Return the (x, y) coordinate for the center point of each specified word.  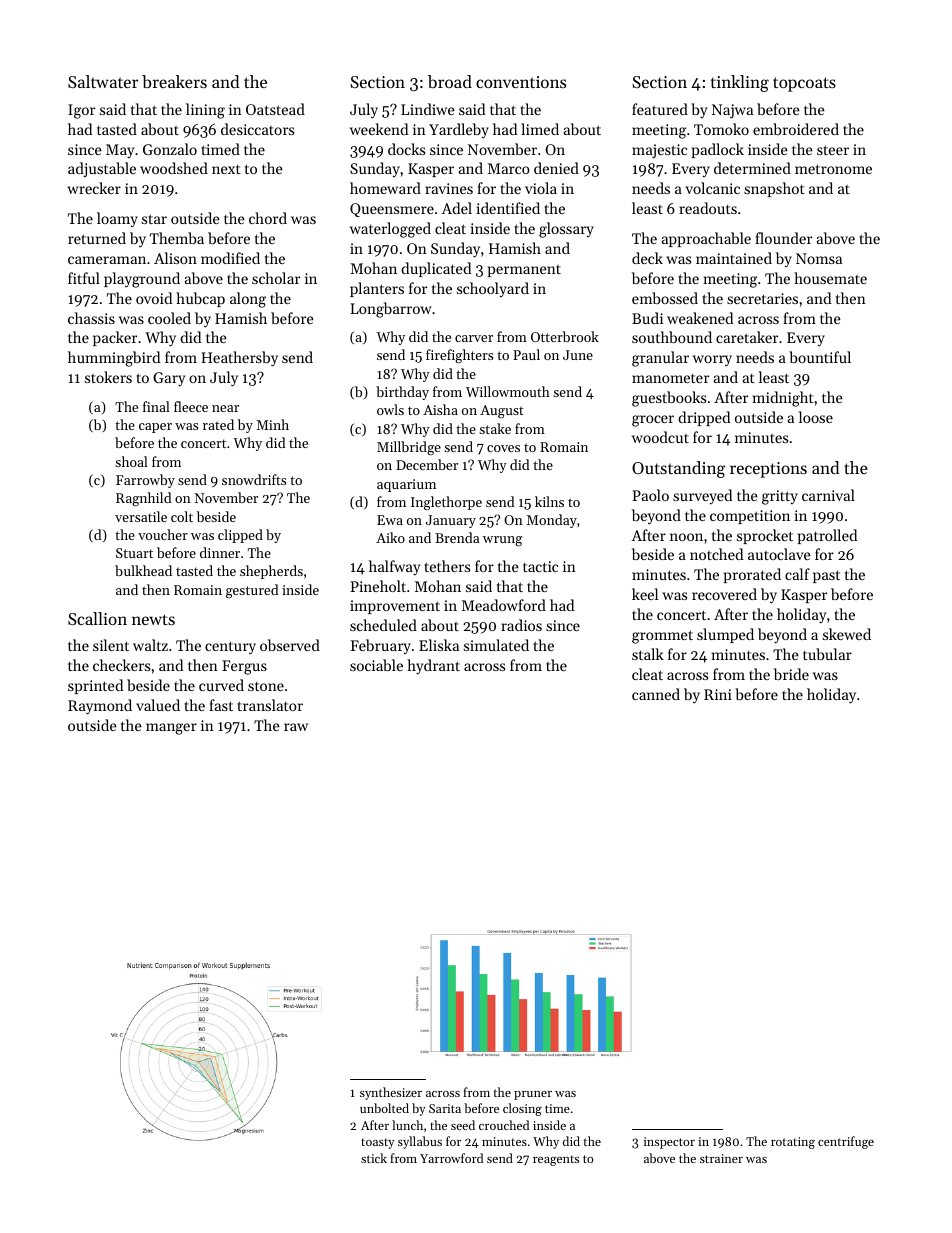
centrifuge (846, 1142)
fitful (84, 278)
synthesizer (391, 1093)
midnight (783, 399)
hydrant (433, 667)
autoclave (779, 554)
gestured (252, 591)
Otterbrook (565, 336)
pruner (533, 1095)
